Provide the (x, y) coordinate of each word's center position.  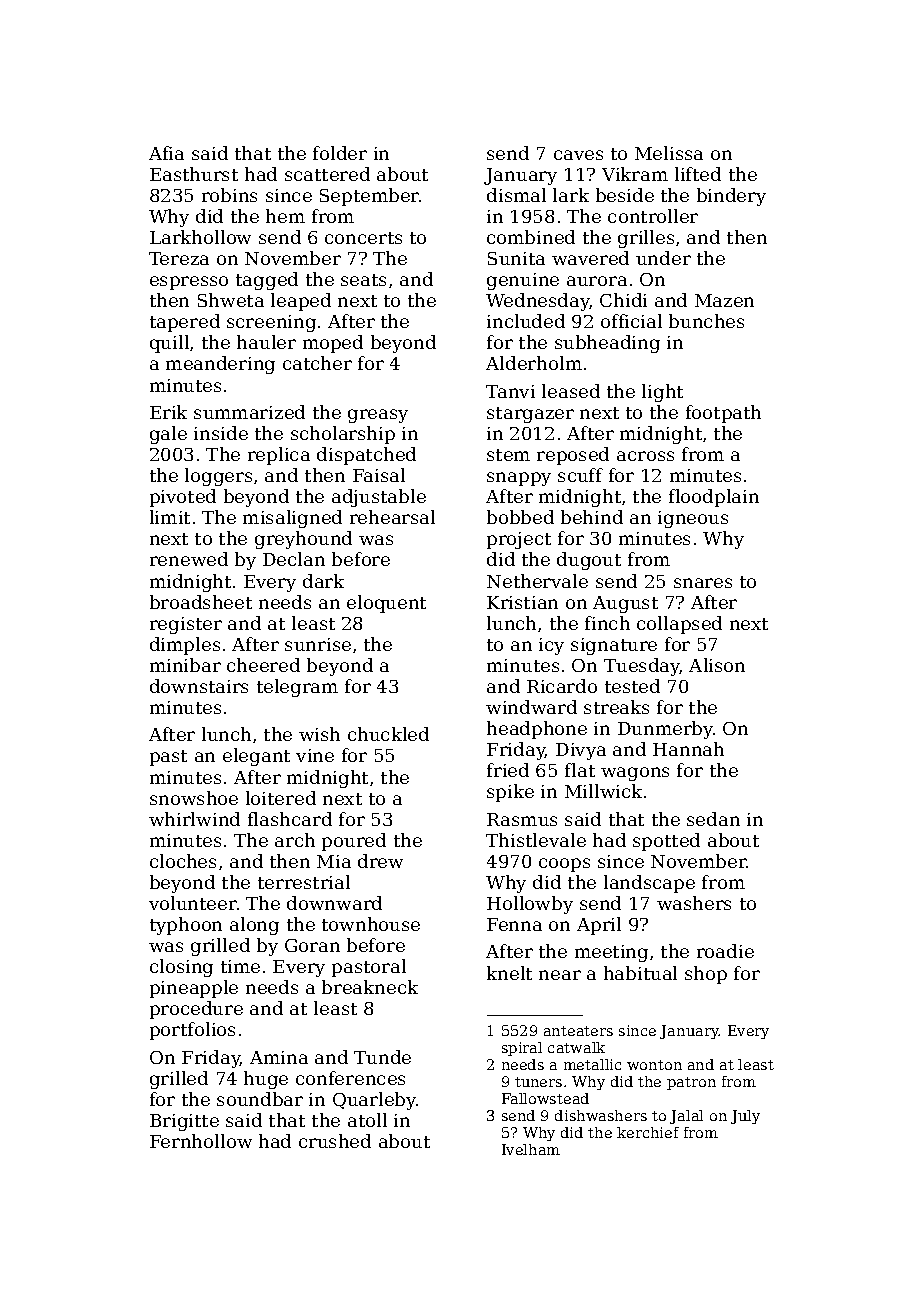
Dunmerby (665, 730)
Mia (334, 861)
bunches (706, 321)
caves (578, 155)
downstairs (199, 686)
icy (551, 646)
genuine (523, 281)
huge (266, 1080)
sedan (713, 819)
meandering (220, 365)
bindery (731, 197)
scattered (327, 174)
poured (354, 842)
